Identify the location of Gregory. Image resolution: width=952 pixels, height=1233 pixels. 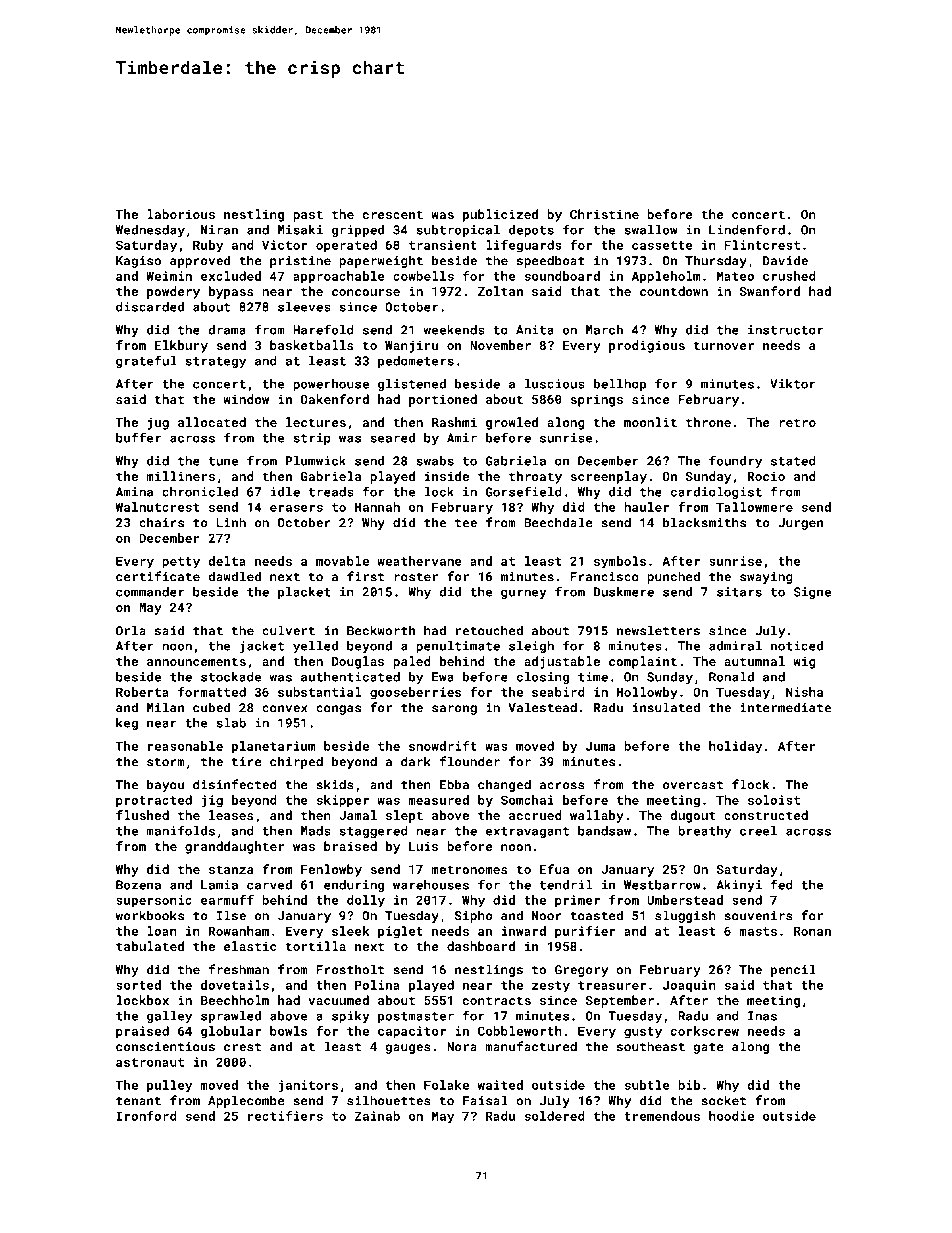
(581, 971).
